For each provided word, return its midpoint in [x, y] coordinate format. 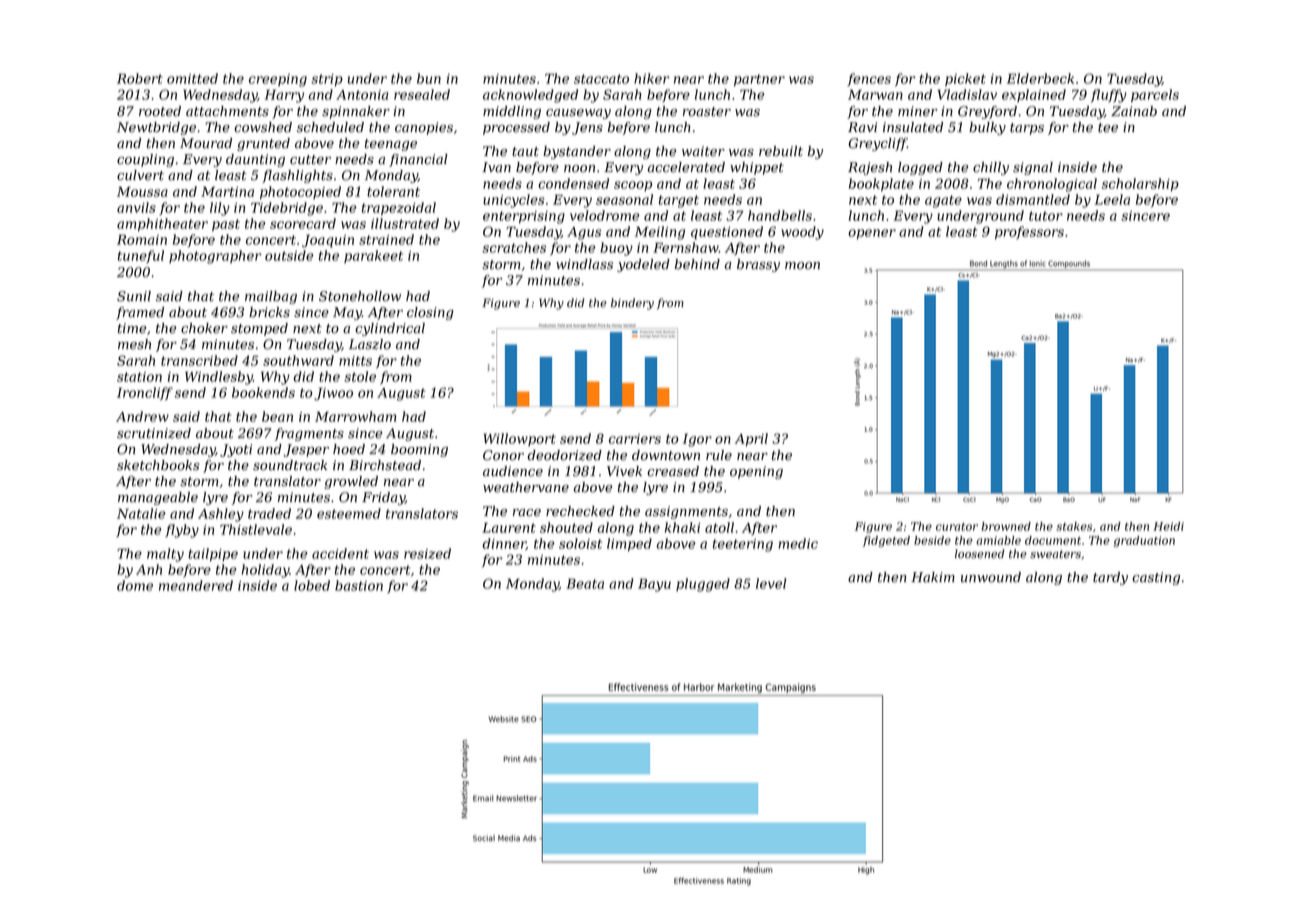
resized [427, 553]
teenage [391, 145]
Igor [697, 440]
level [771, 583]
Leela [1112, 199]
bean [277, 416]
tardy [1110, 578]
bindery [632, 304]
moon [802, 266]
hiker [651, 78]
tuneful [141, 256]
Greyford [987, 112]
